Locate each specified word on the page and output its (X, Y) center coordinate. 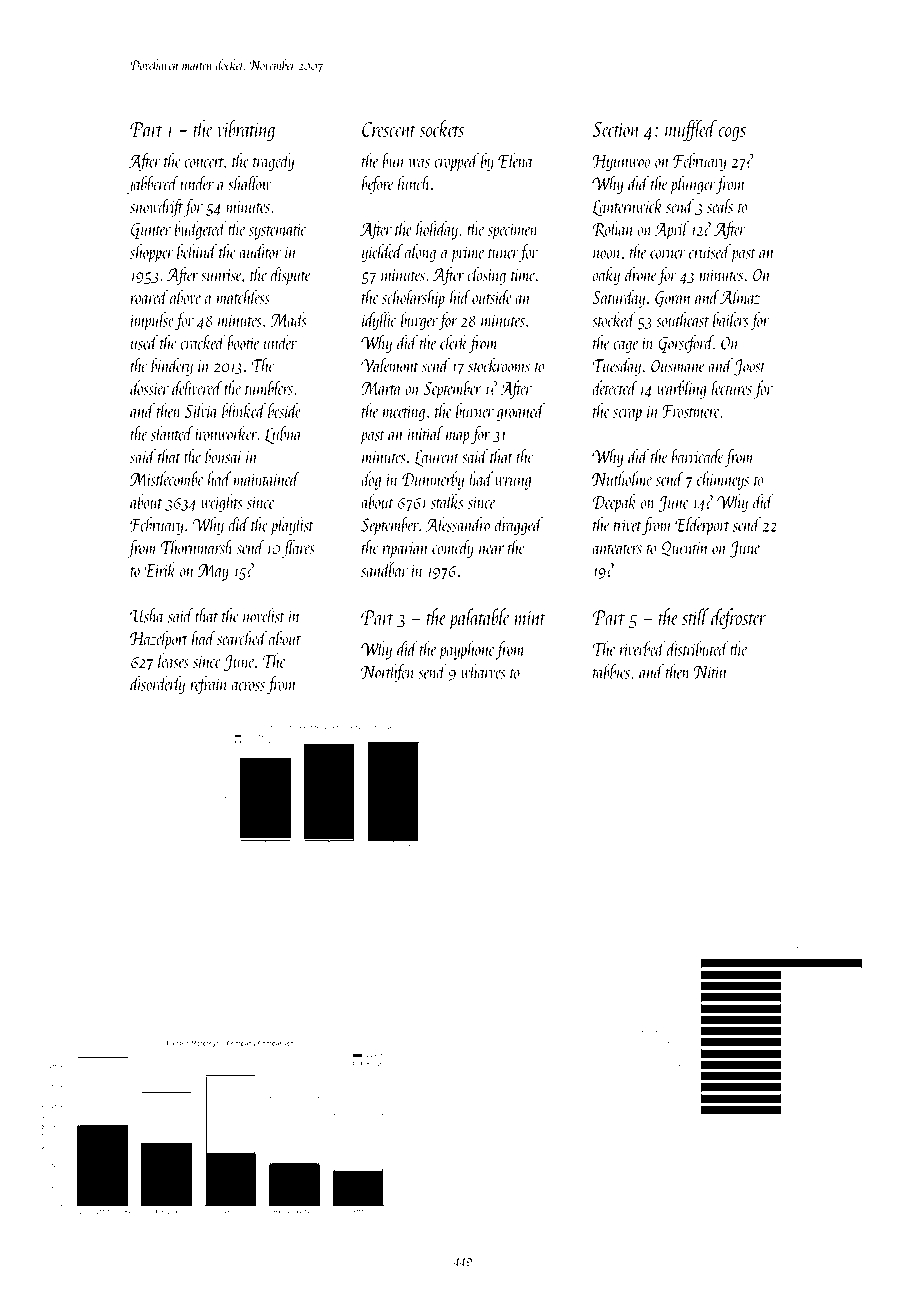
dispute (291, 276)
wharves (483, 671)
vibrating (246, 130)
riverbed (642, 648)
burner (475, 410)
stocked (614, 319)
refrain (209, 685)
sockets (441, 128)
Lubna (283, 435)
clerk (454, 342)
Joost (749, 367)
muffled (691, 130)
